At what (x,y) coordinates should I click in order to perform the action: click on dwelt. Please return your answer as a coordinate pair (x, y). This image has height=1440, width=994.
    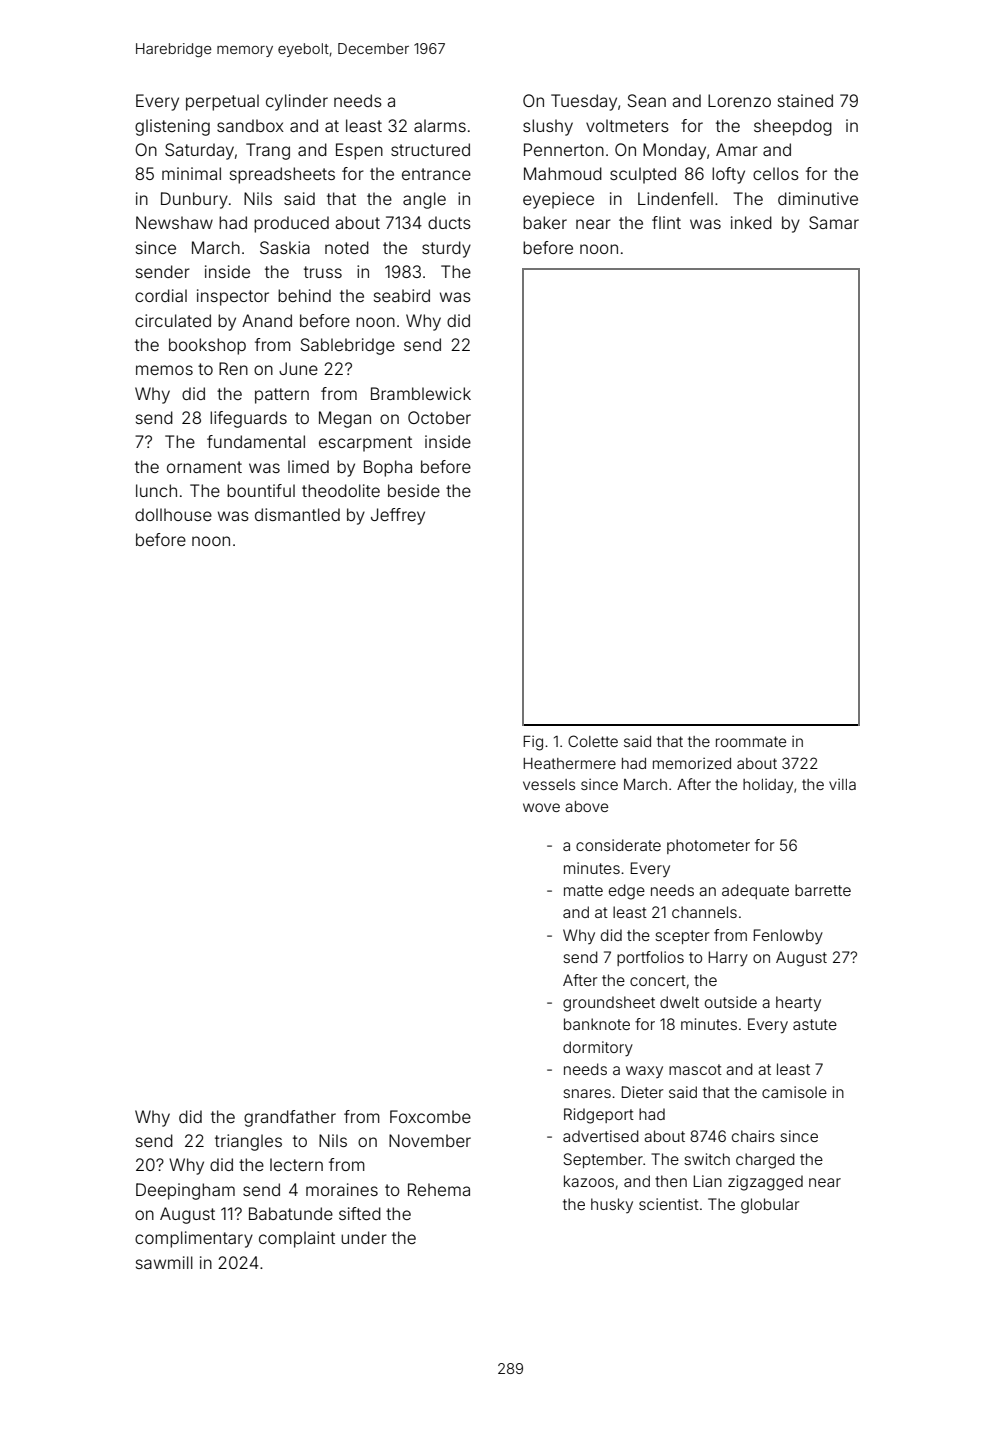
    Looking at the image, I should click on (679, 1002).
